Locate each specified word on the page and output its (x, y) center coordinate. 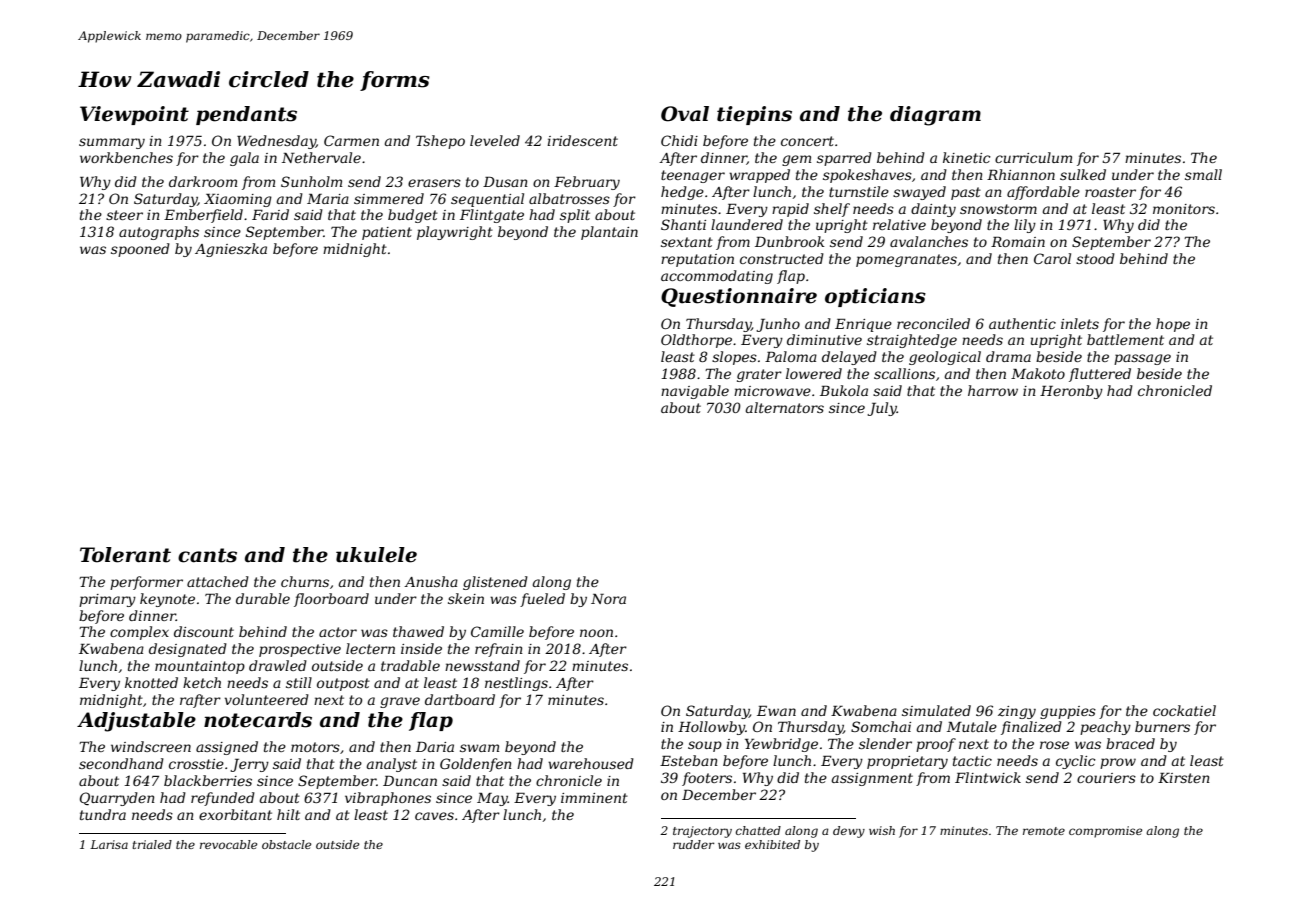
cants (207, 555)
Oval (685, 114)
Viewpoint (134, 115)
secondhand (121, 763)
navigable (695, 392)
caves (434, 816)
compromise (1105, 832)
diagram (935, 116)
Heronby (1071, 392)
